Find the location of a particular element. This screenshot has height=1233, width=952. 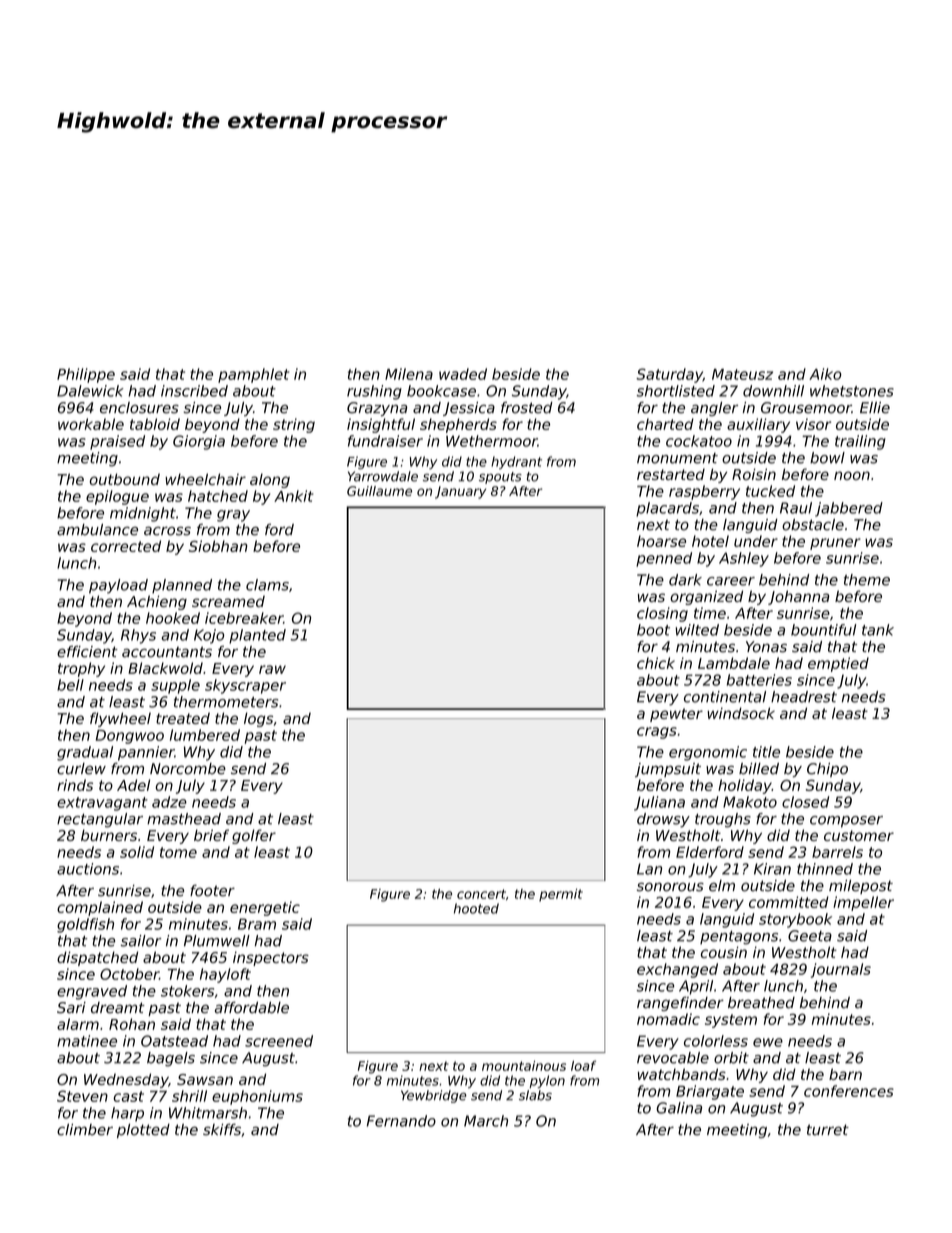

frosted is located at coordinates (527, 408).
